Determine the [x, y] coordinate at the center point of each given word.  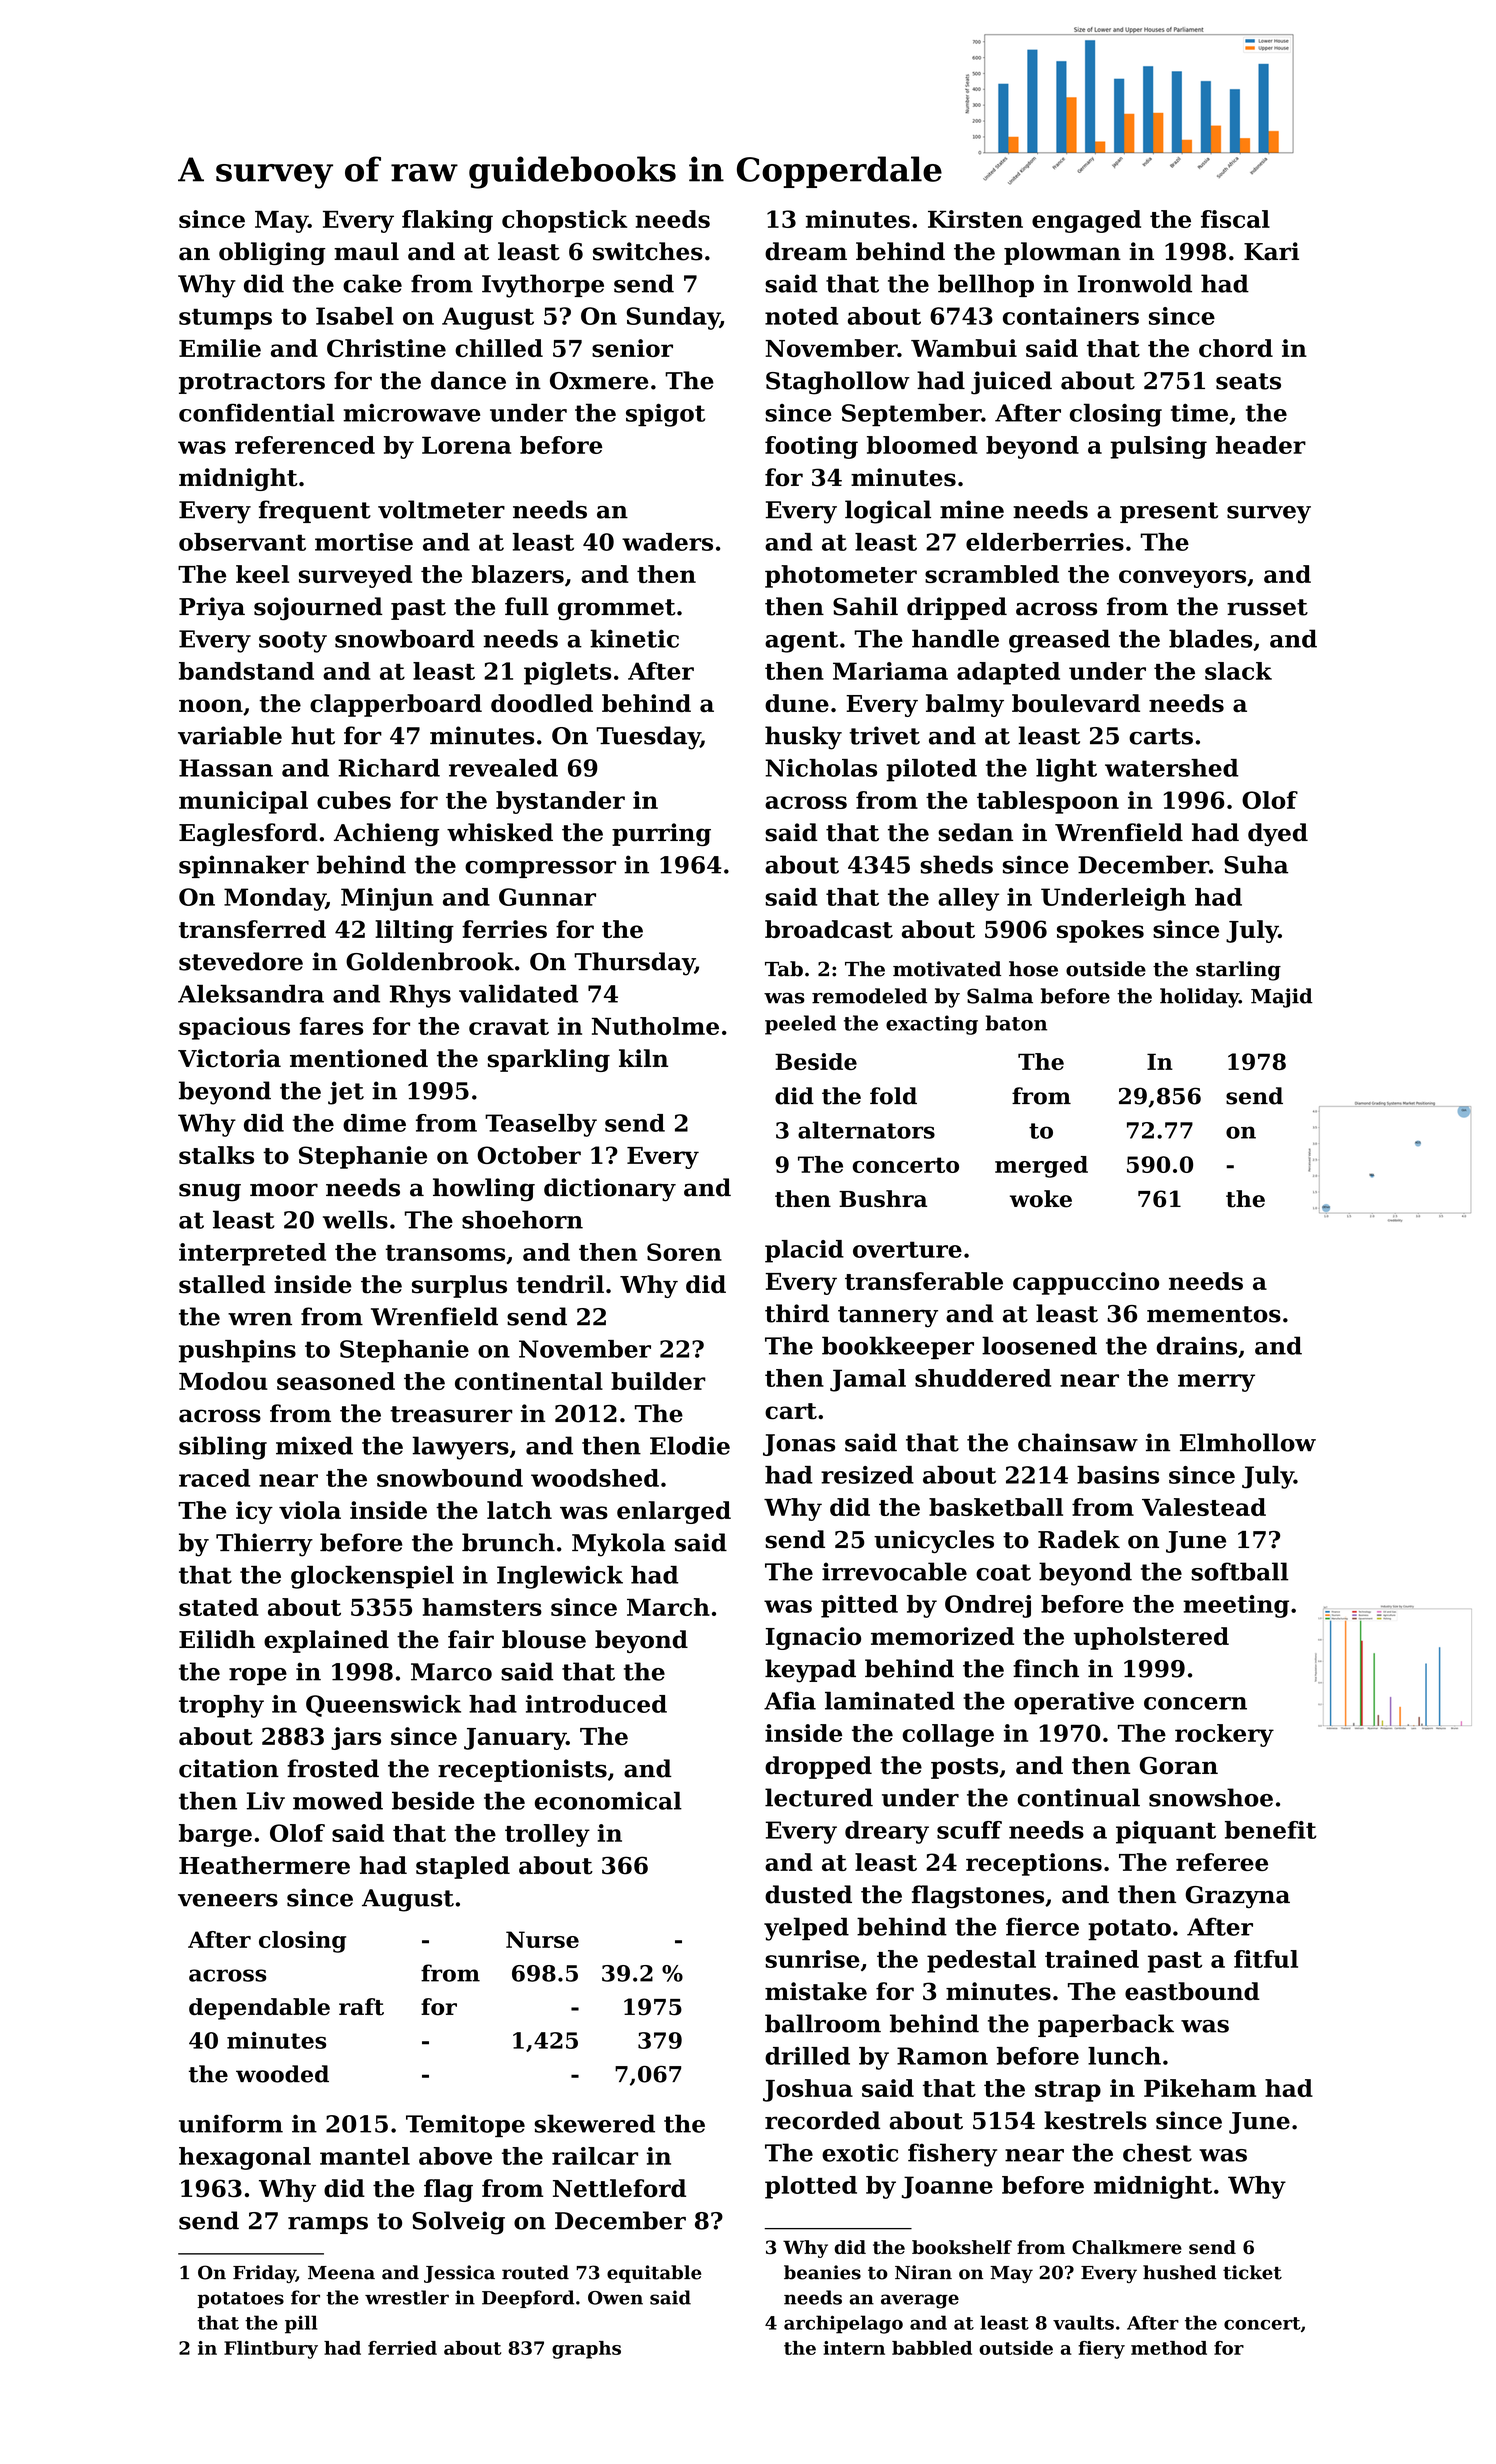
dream [806, 251]
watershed [1172, 768]
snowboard [405, 638]
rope [258, 1676]
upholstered [1151, 1638]
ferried [402, 2348]
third [797, 1313]
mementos [1214, 1314]
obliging [272, 253]
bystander [560, 802]
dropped [818, 1767]
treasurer [451, 1414]
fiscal [1235, 219]
